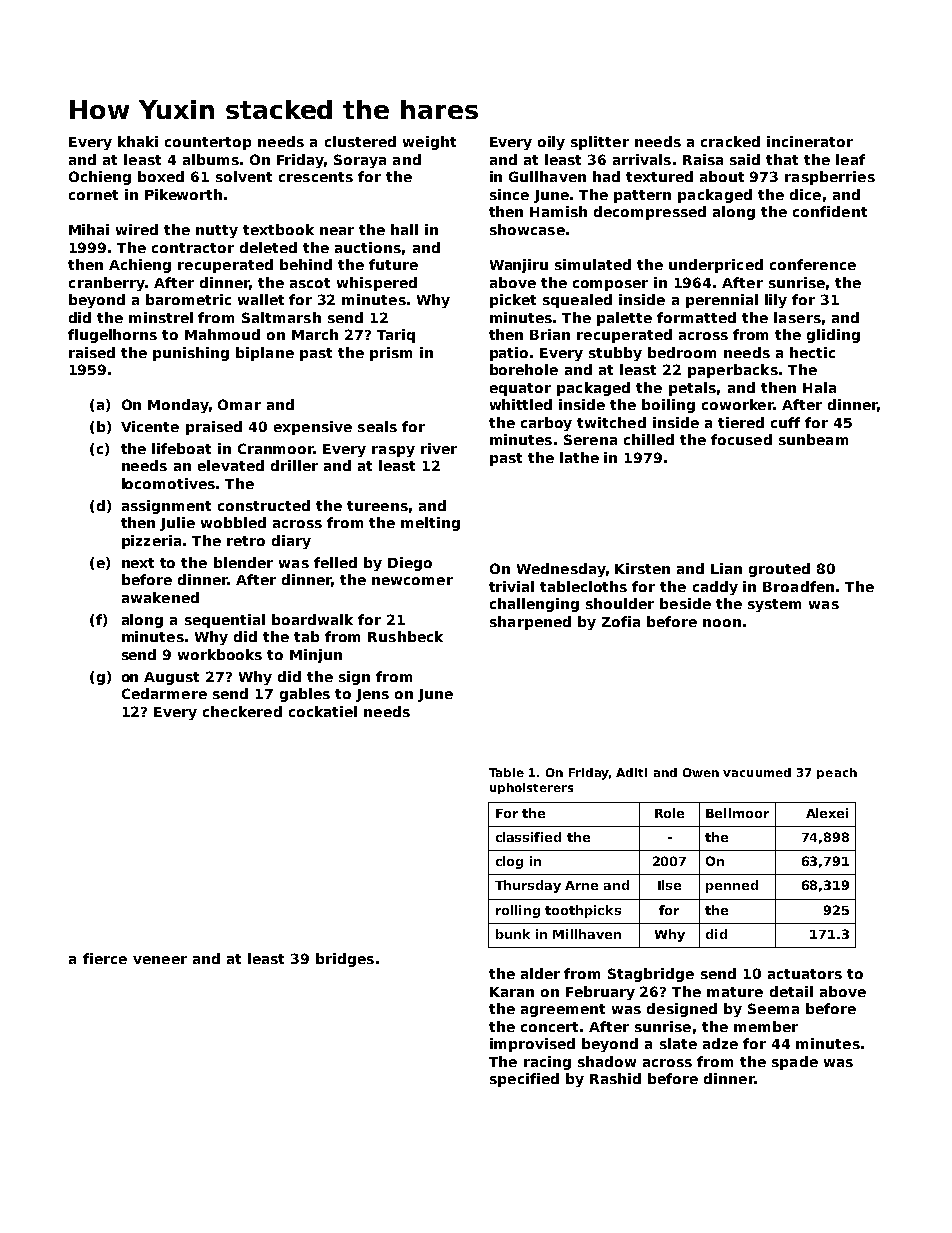  I want to click on concert, so click(549, 1027).
